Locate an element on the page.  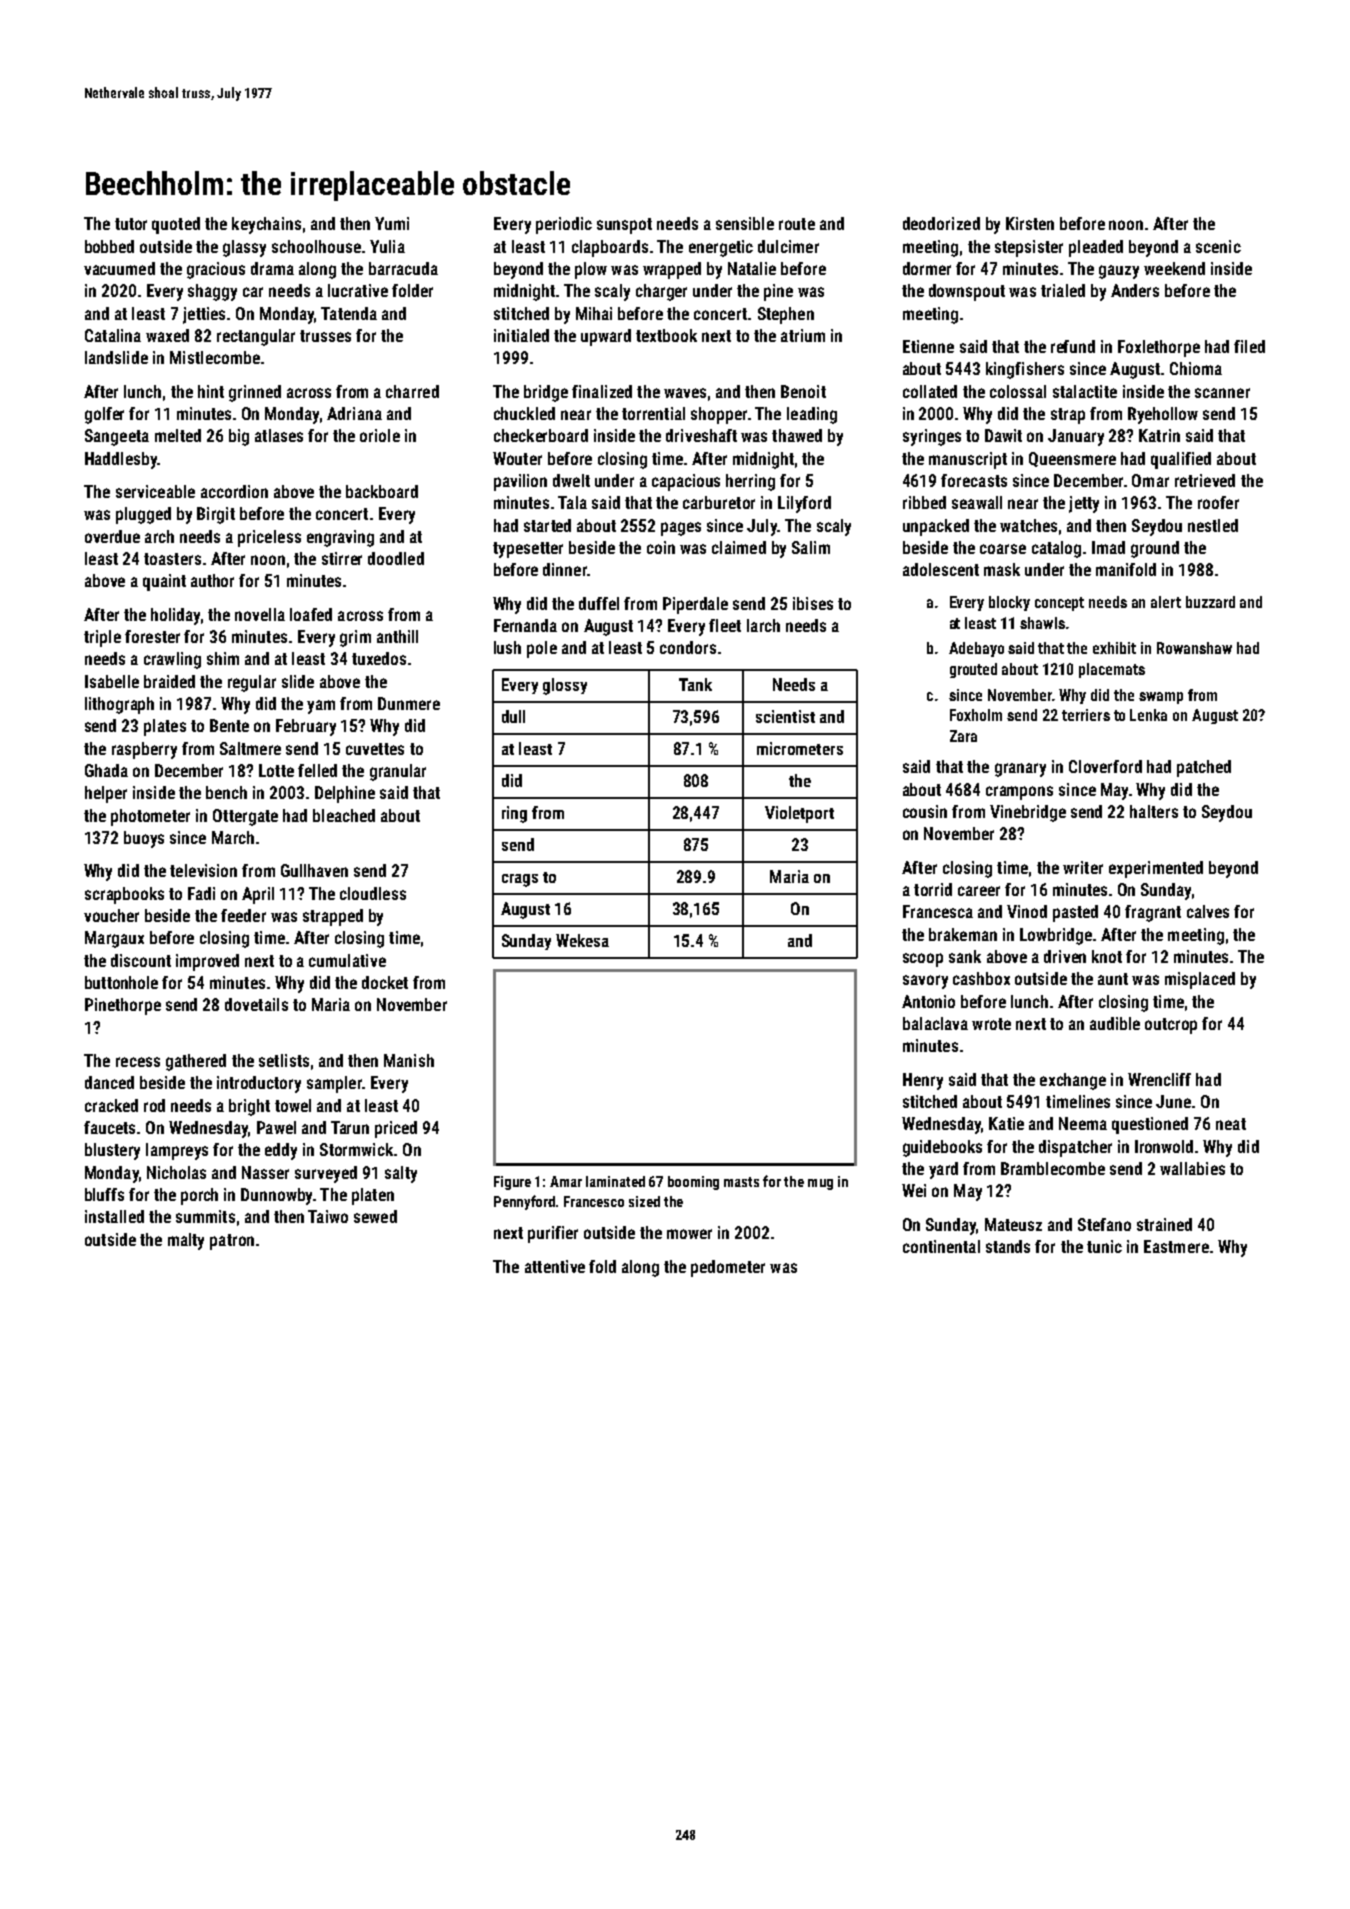
patron is located at coordinates (232, 1242).
